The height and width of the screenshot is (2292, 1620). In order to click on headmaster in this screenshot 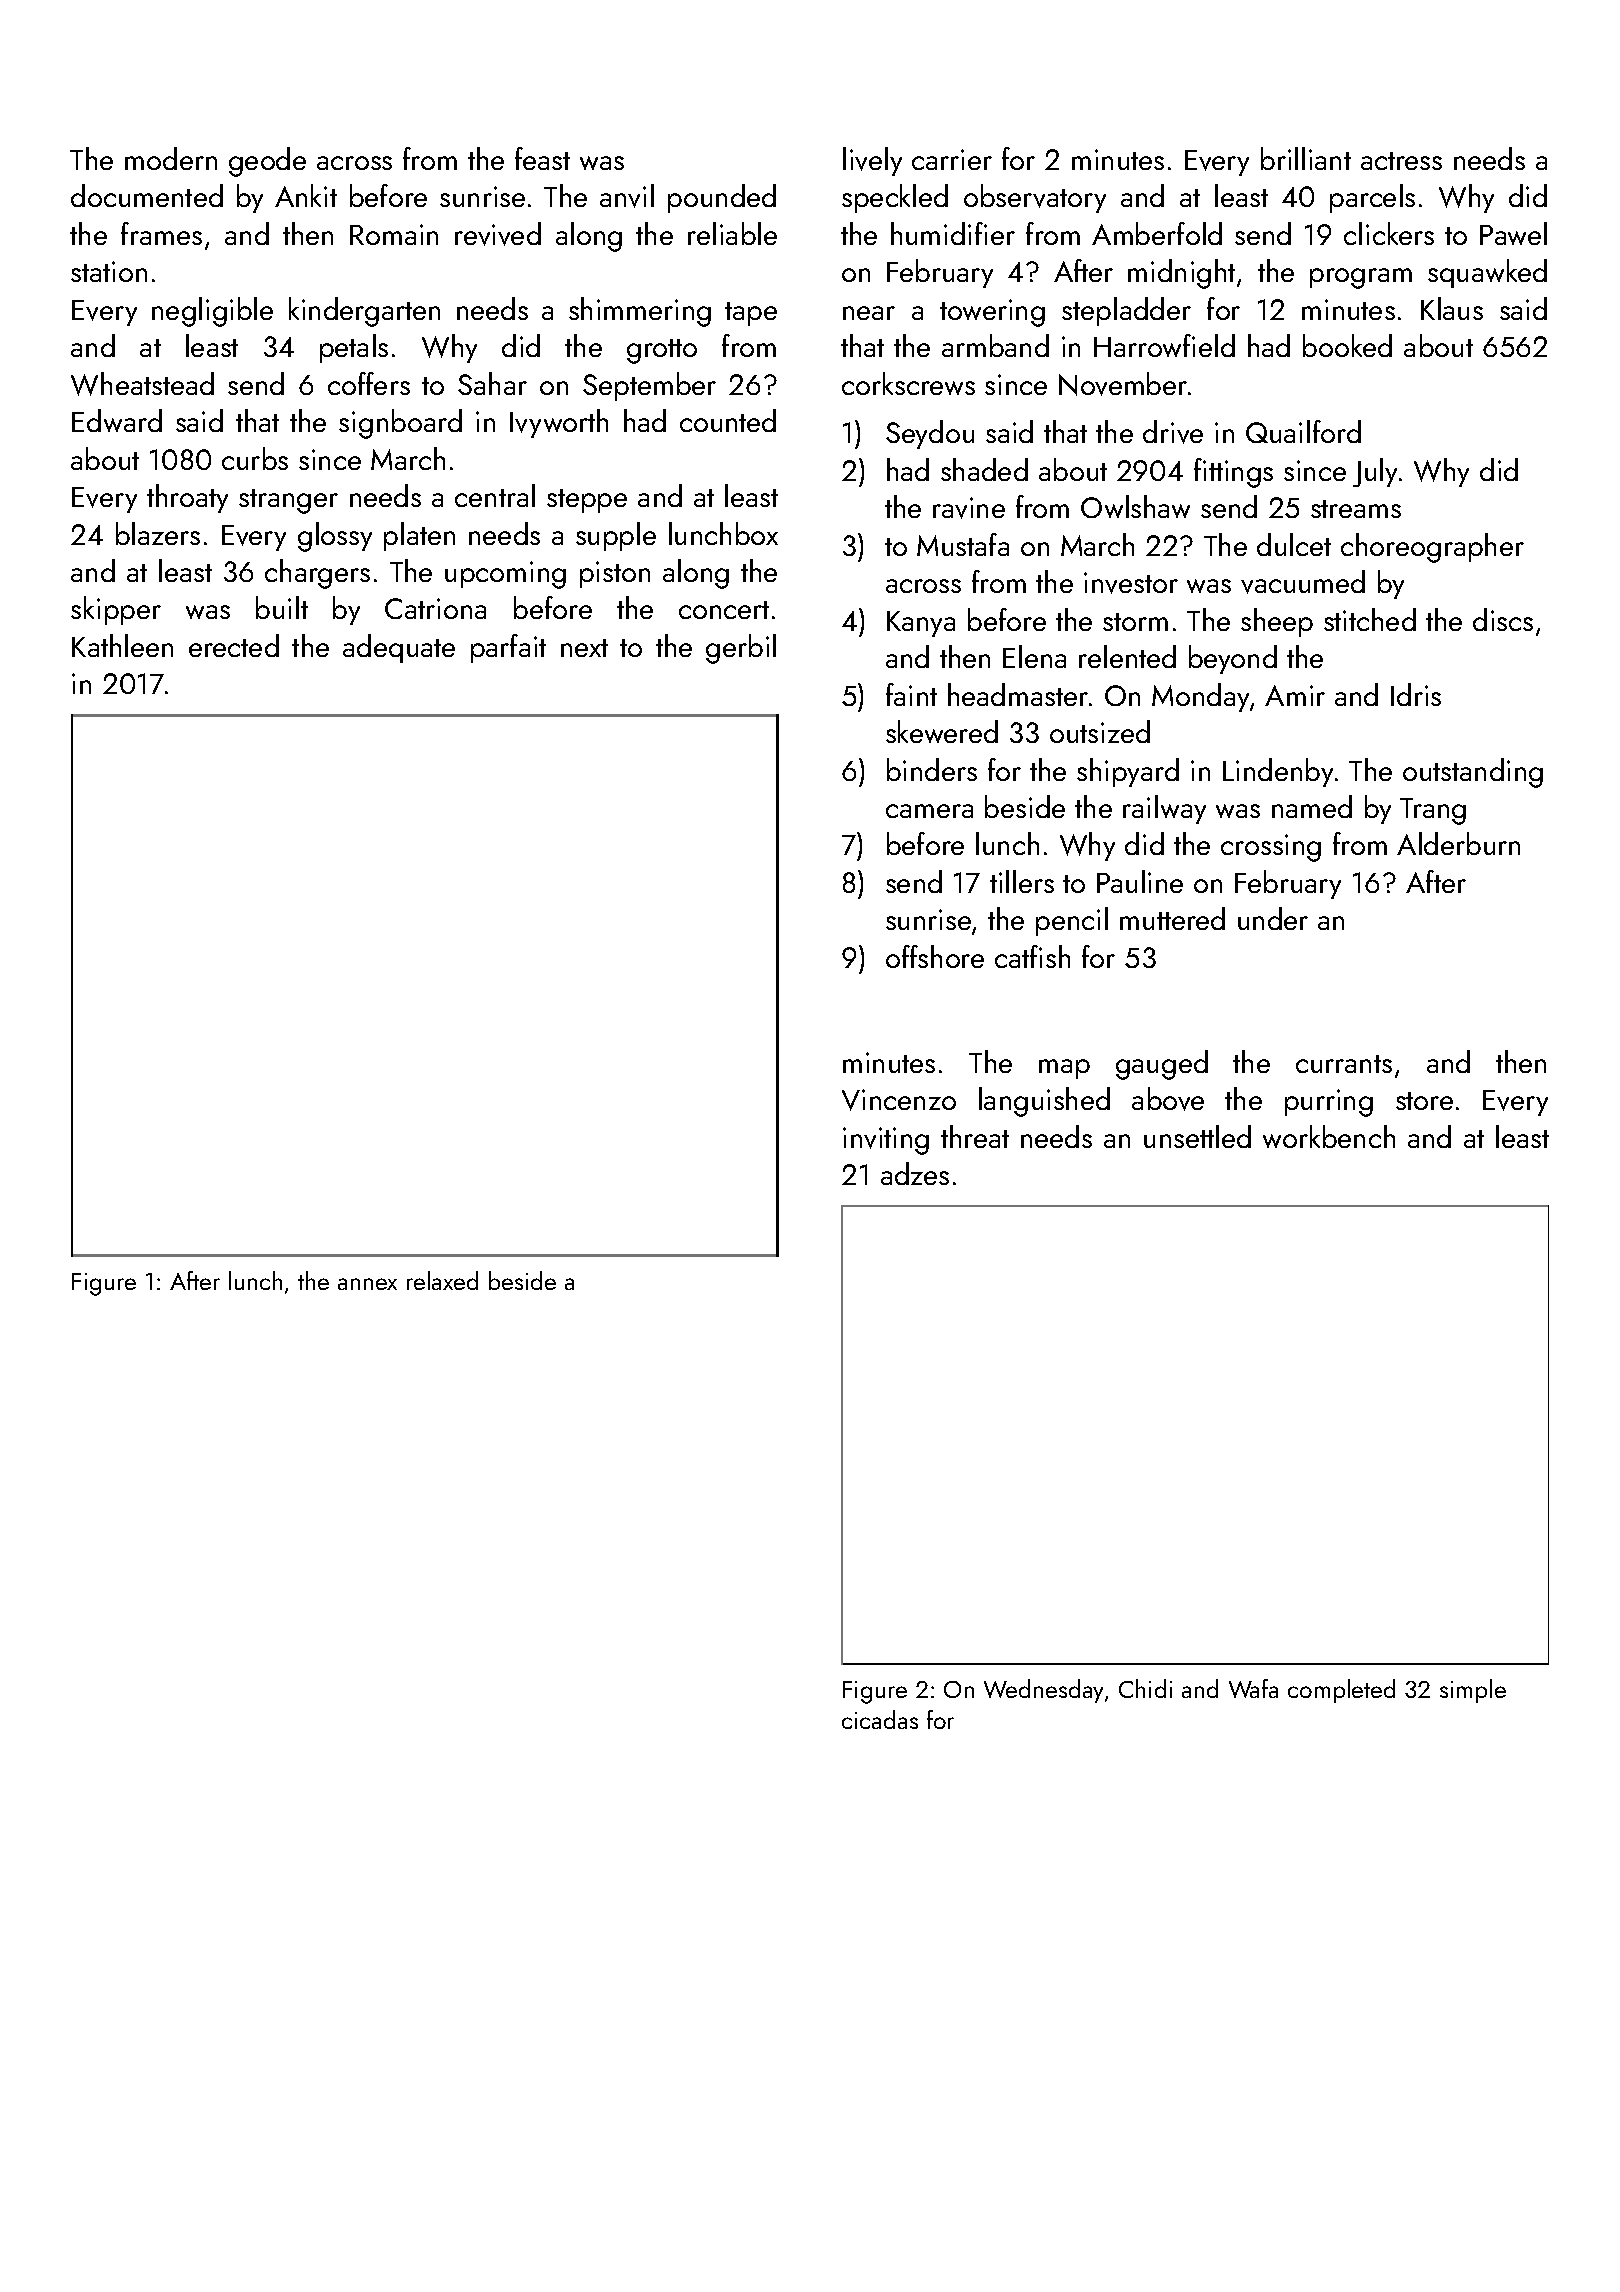, I will do `click(1018, 694)`.
